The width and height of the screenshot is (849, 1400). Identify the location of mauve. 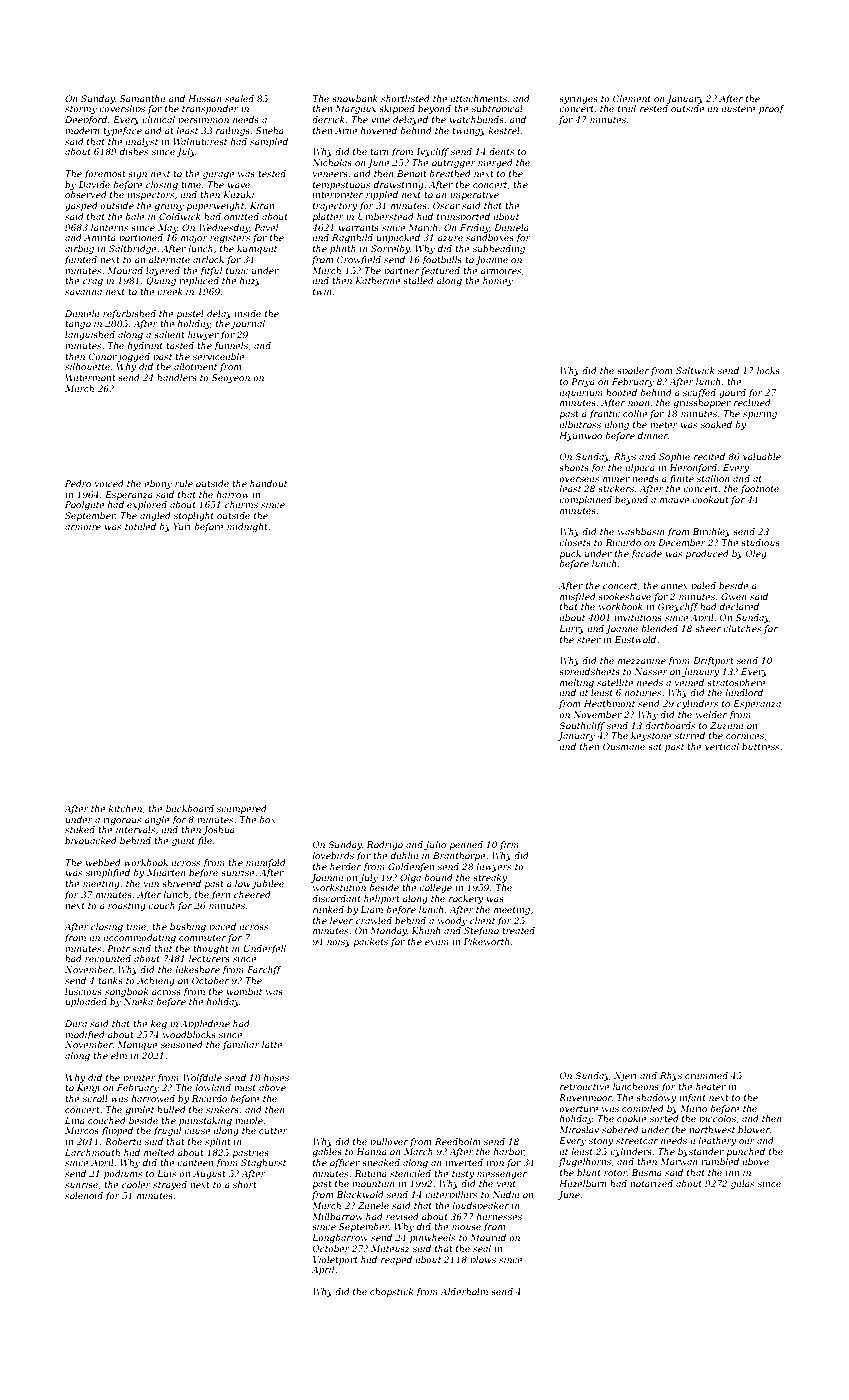
(675, 500).
